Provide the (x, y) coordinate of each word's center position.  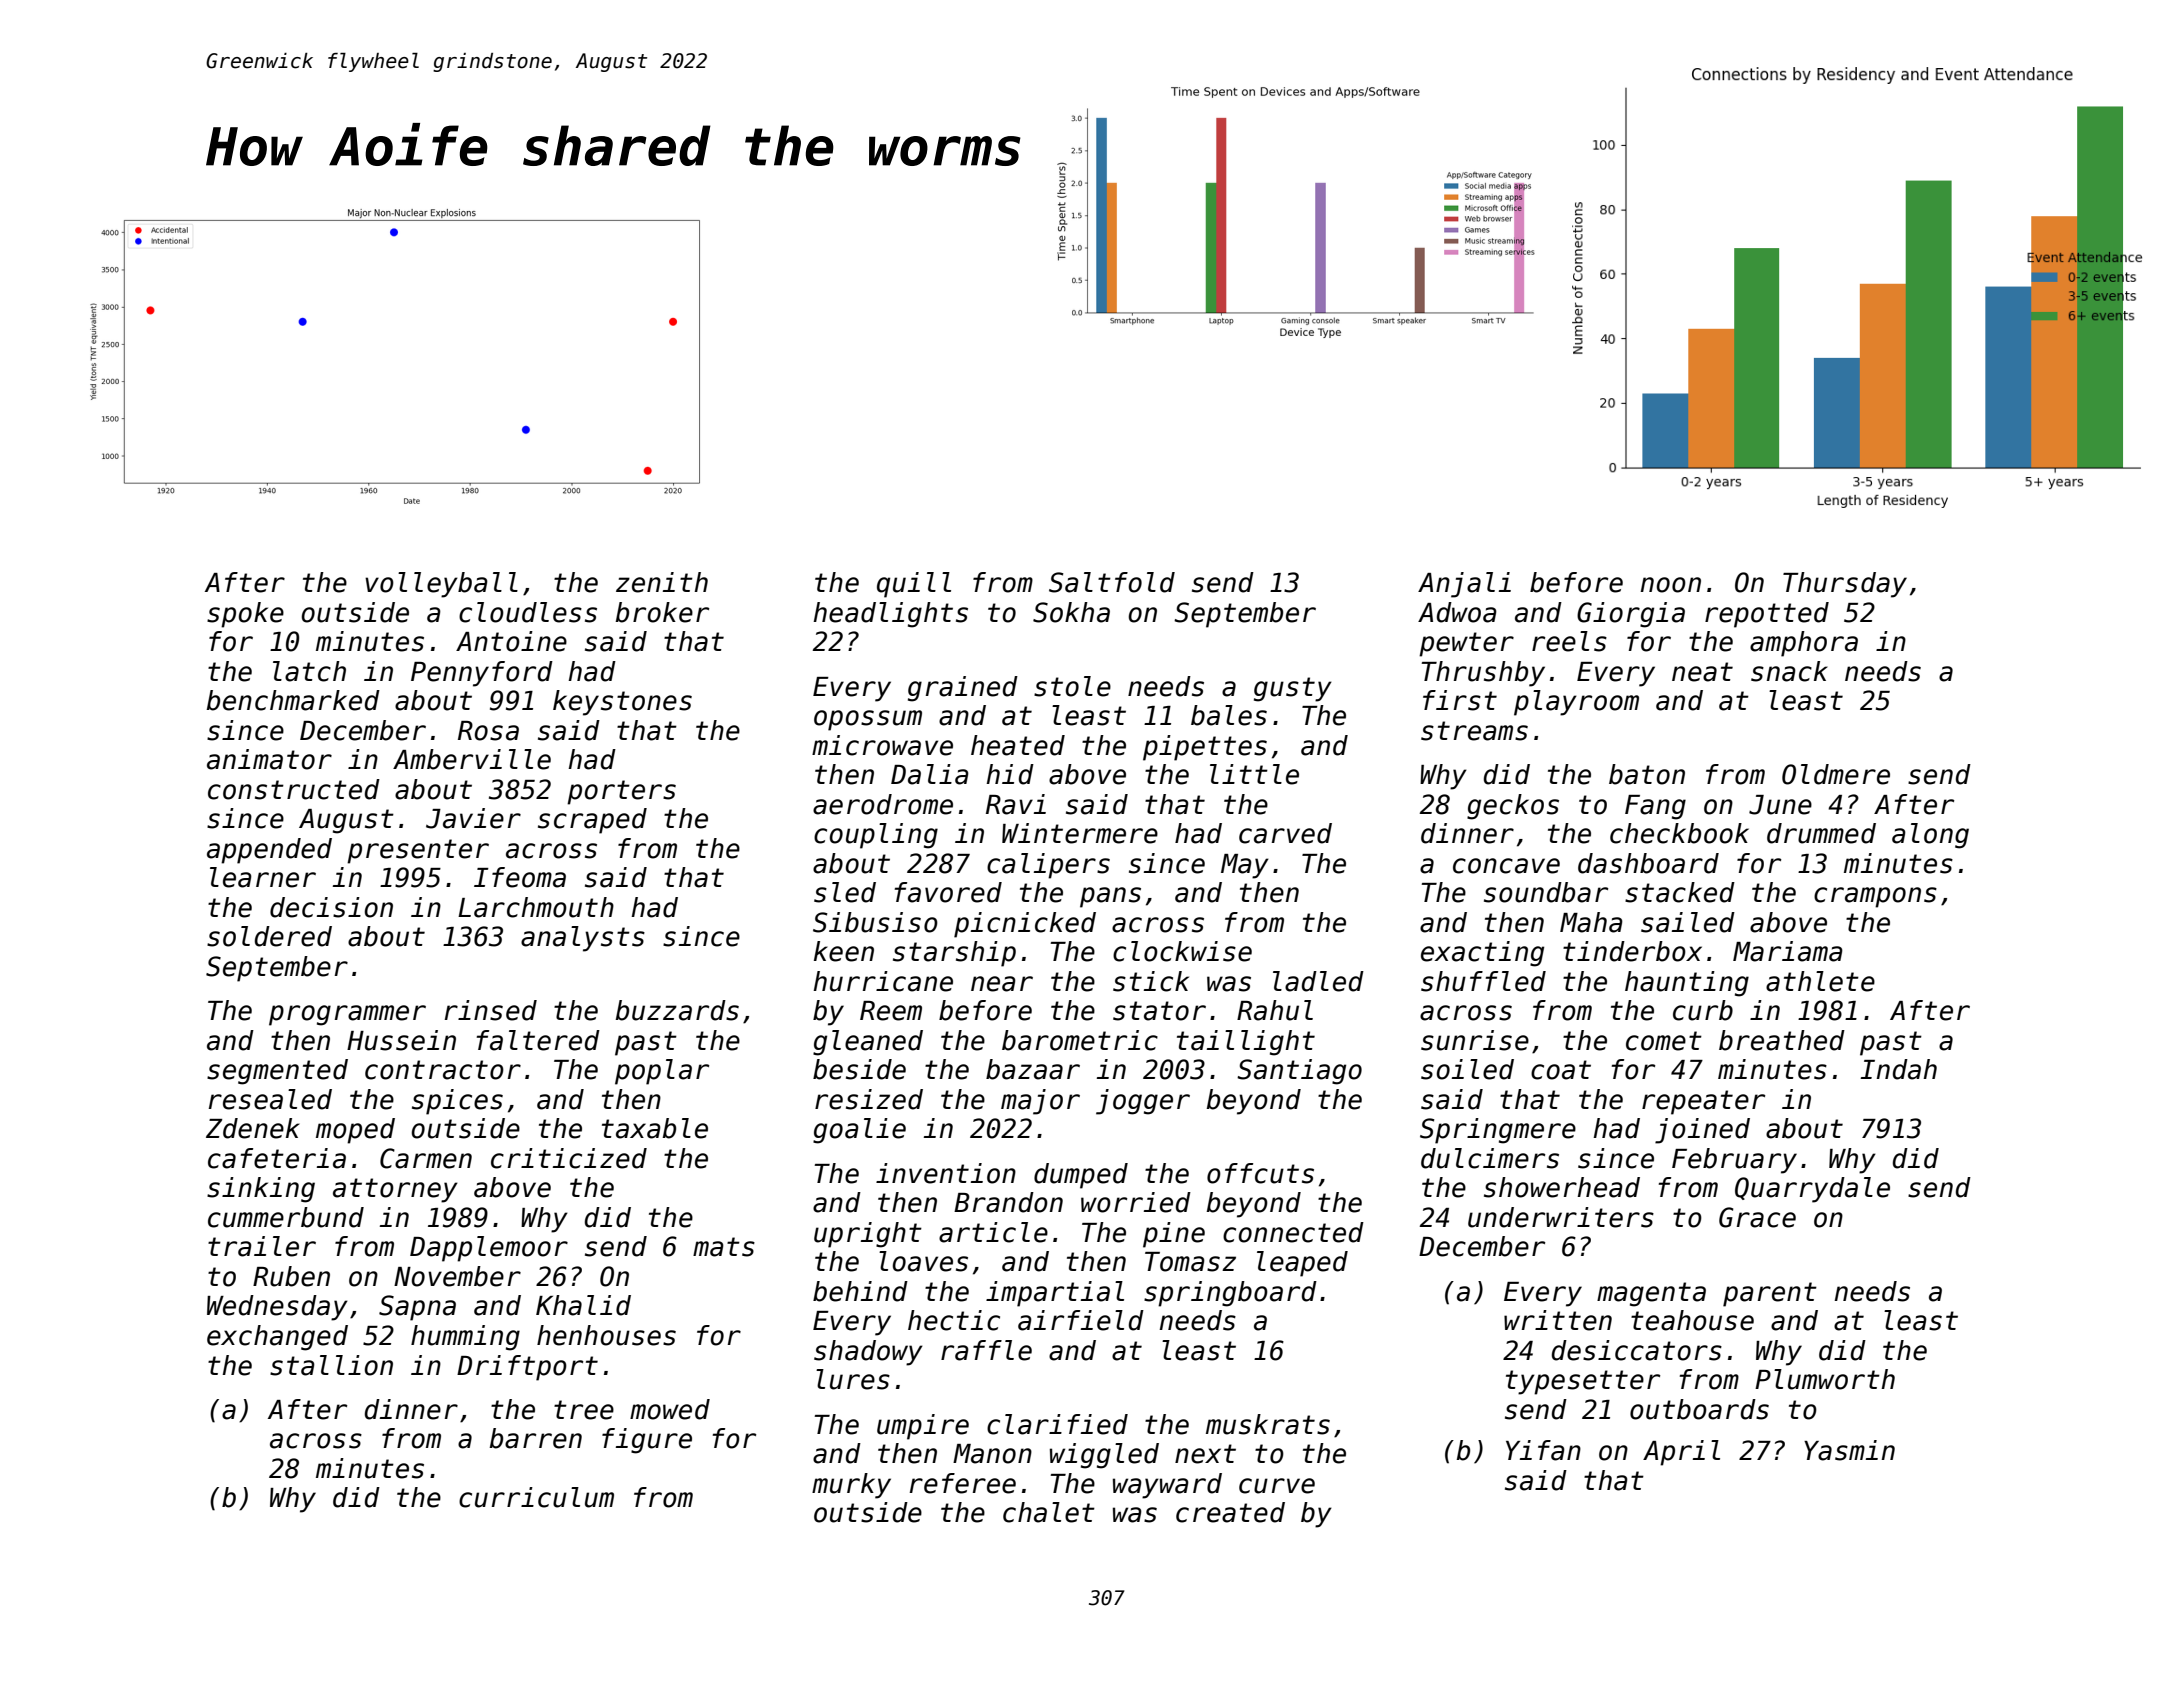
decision (331, 907)
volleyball (441, 585)
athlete (1820, 981)
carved (1285, 833)
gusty (1293, 689)
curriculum (536, 1497)
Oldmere (1836, 774)
